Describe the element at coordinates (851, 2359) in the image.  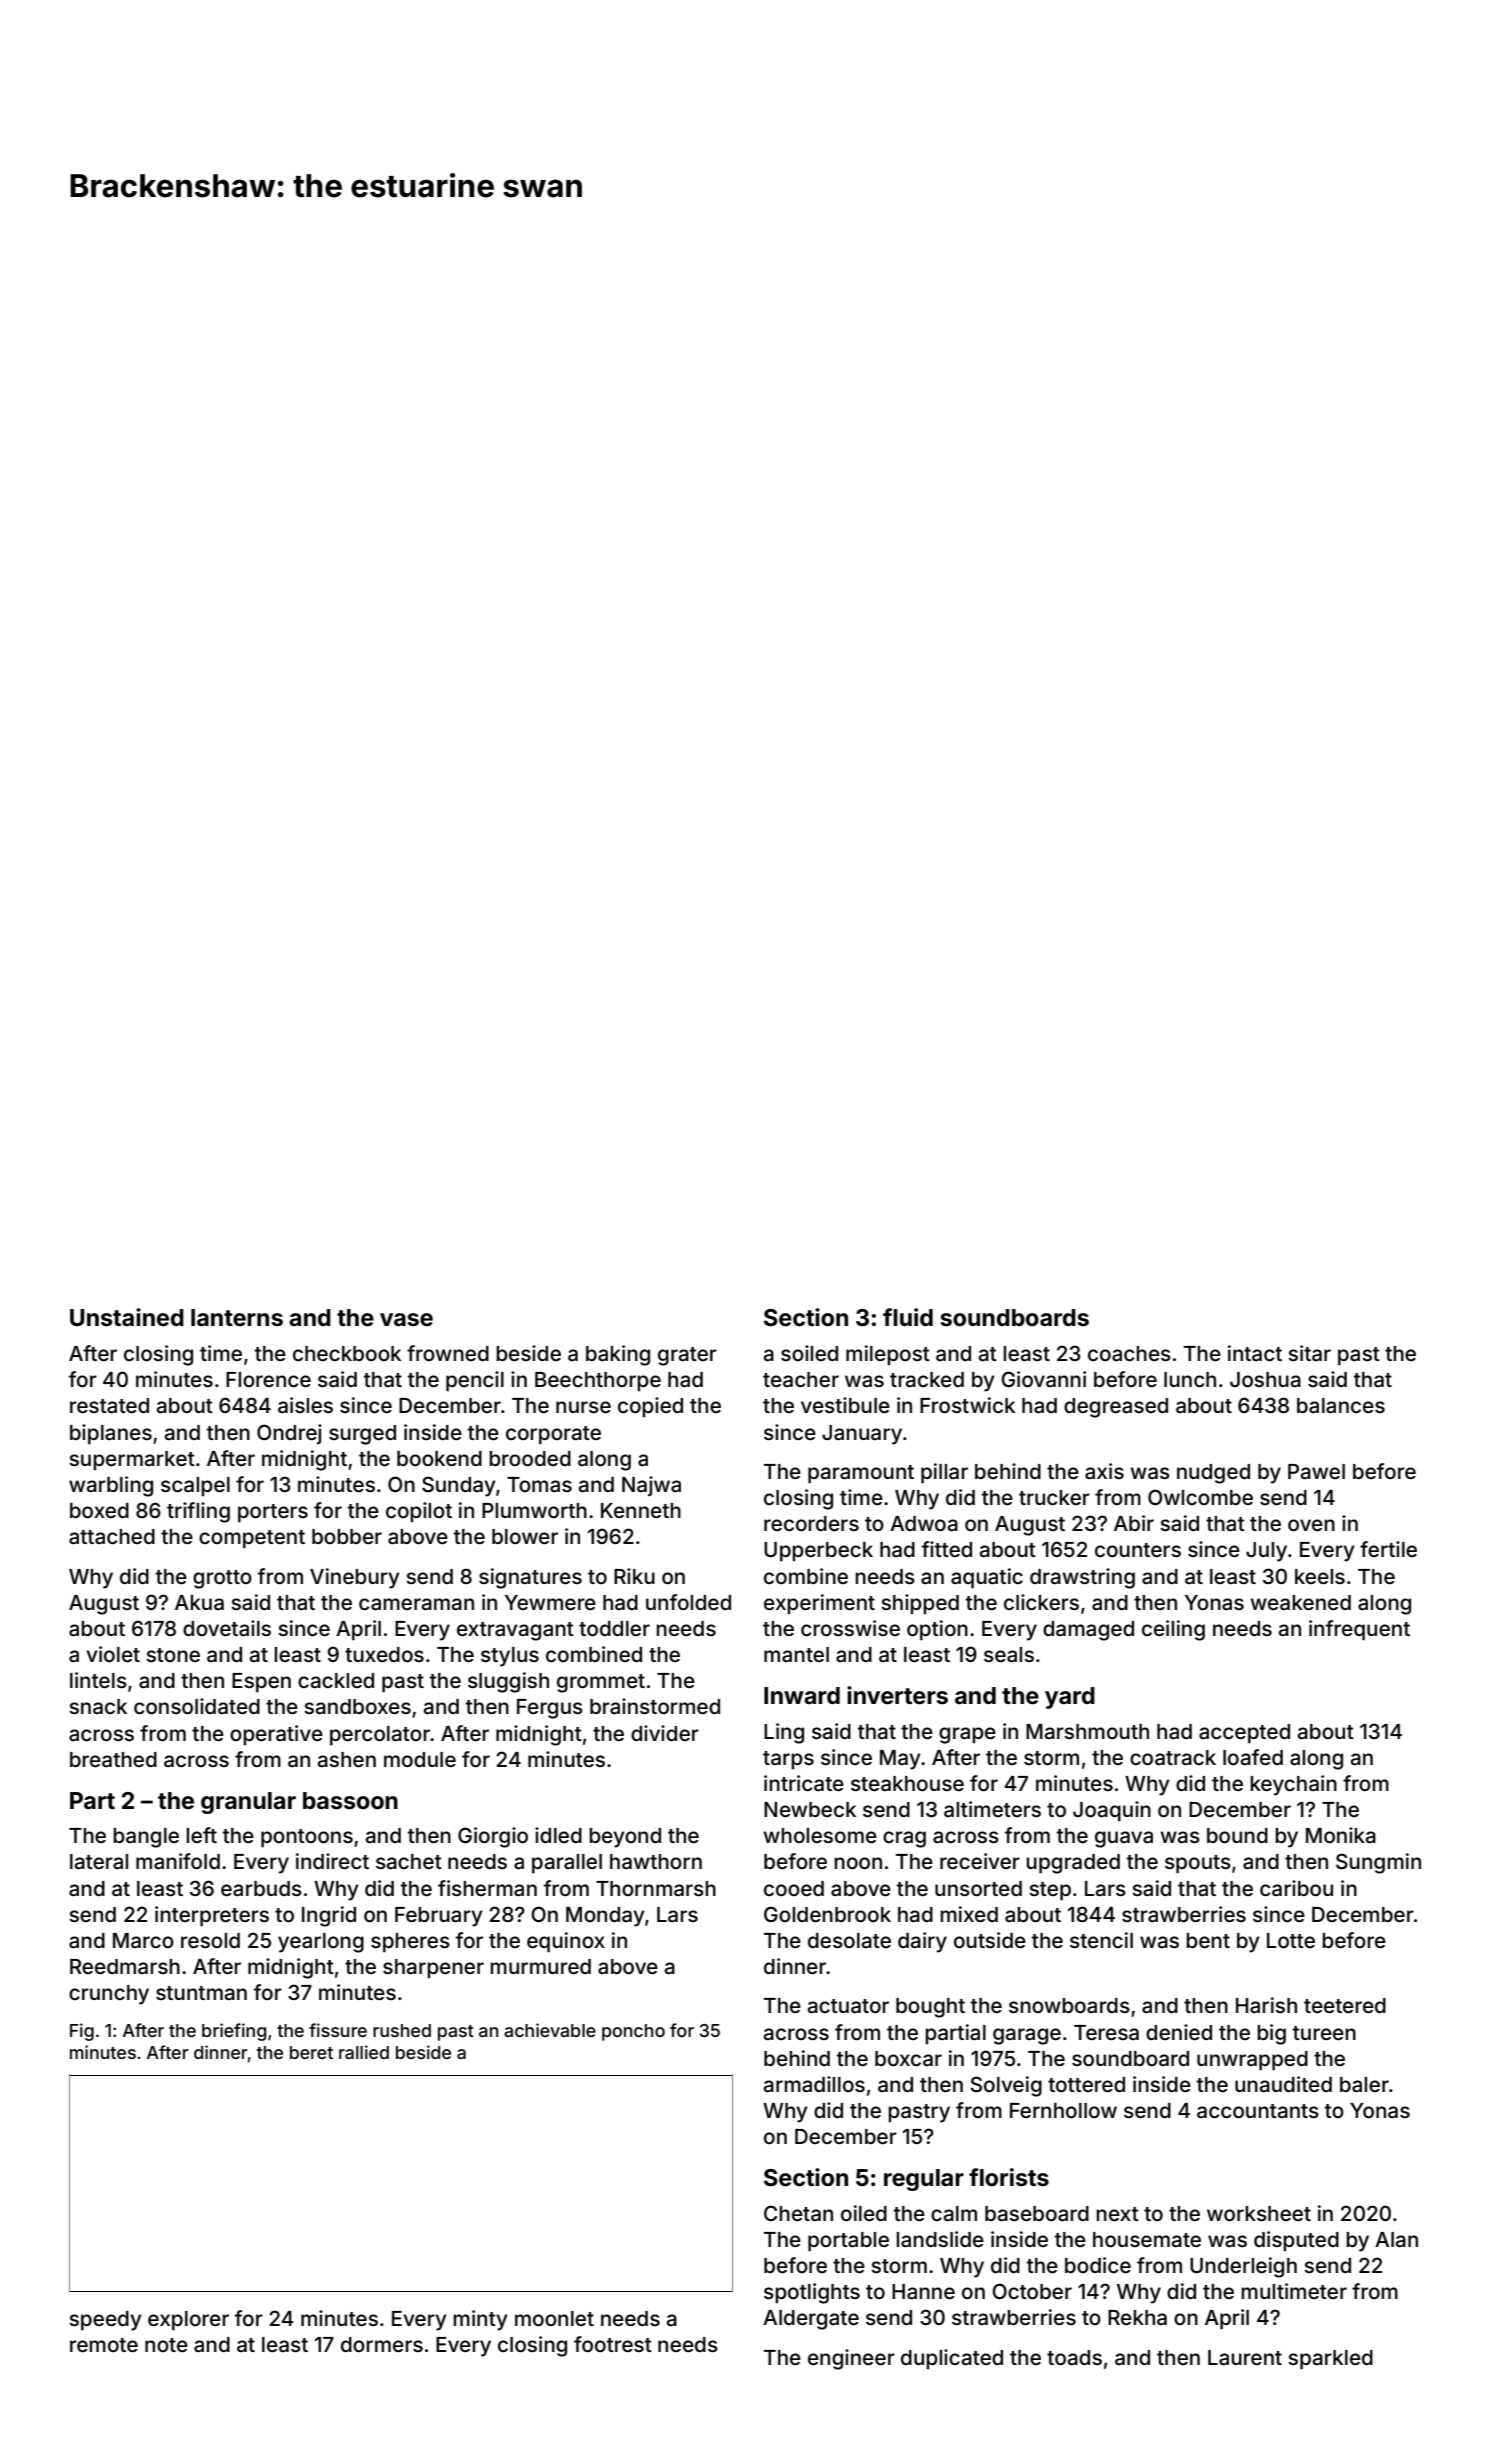
I see `engineer` at that location.
